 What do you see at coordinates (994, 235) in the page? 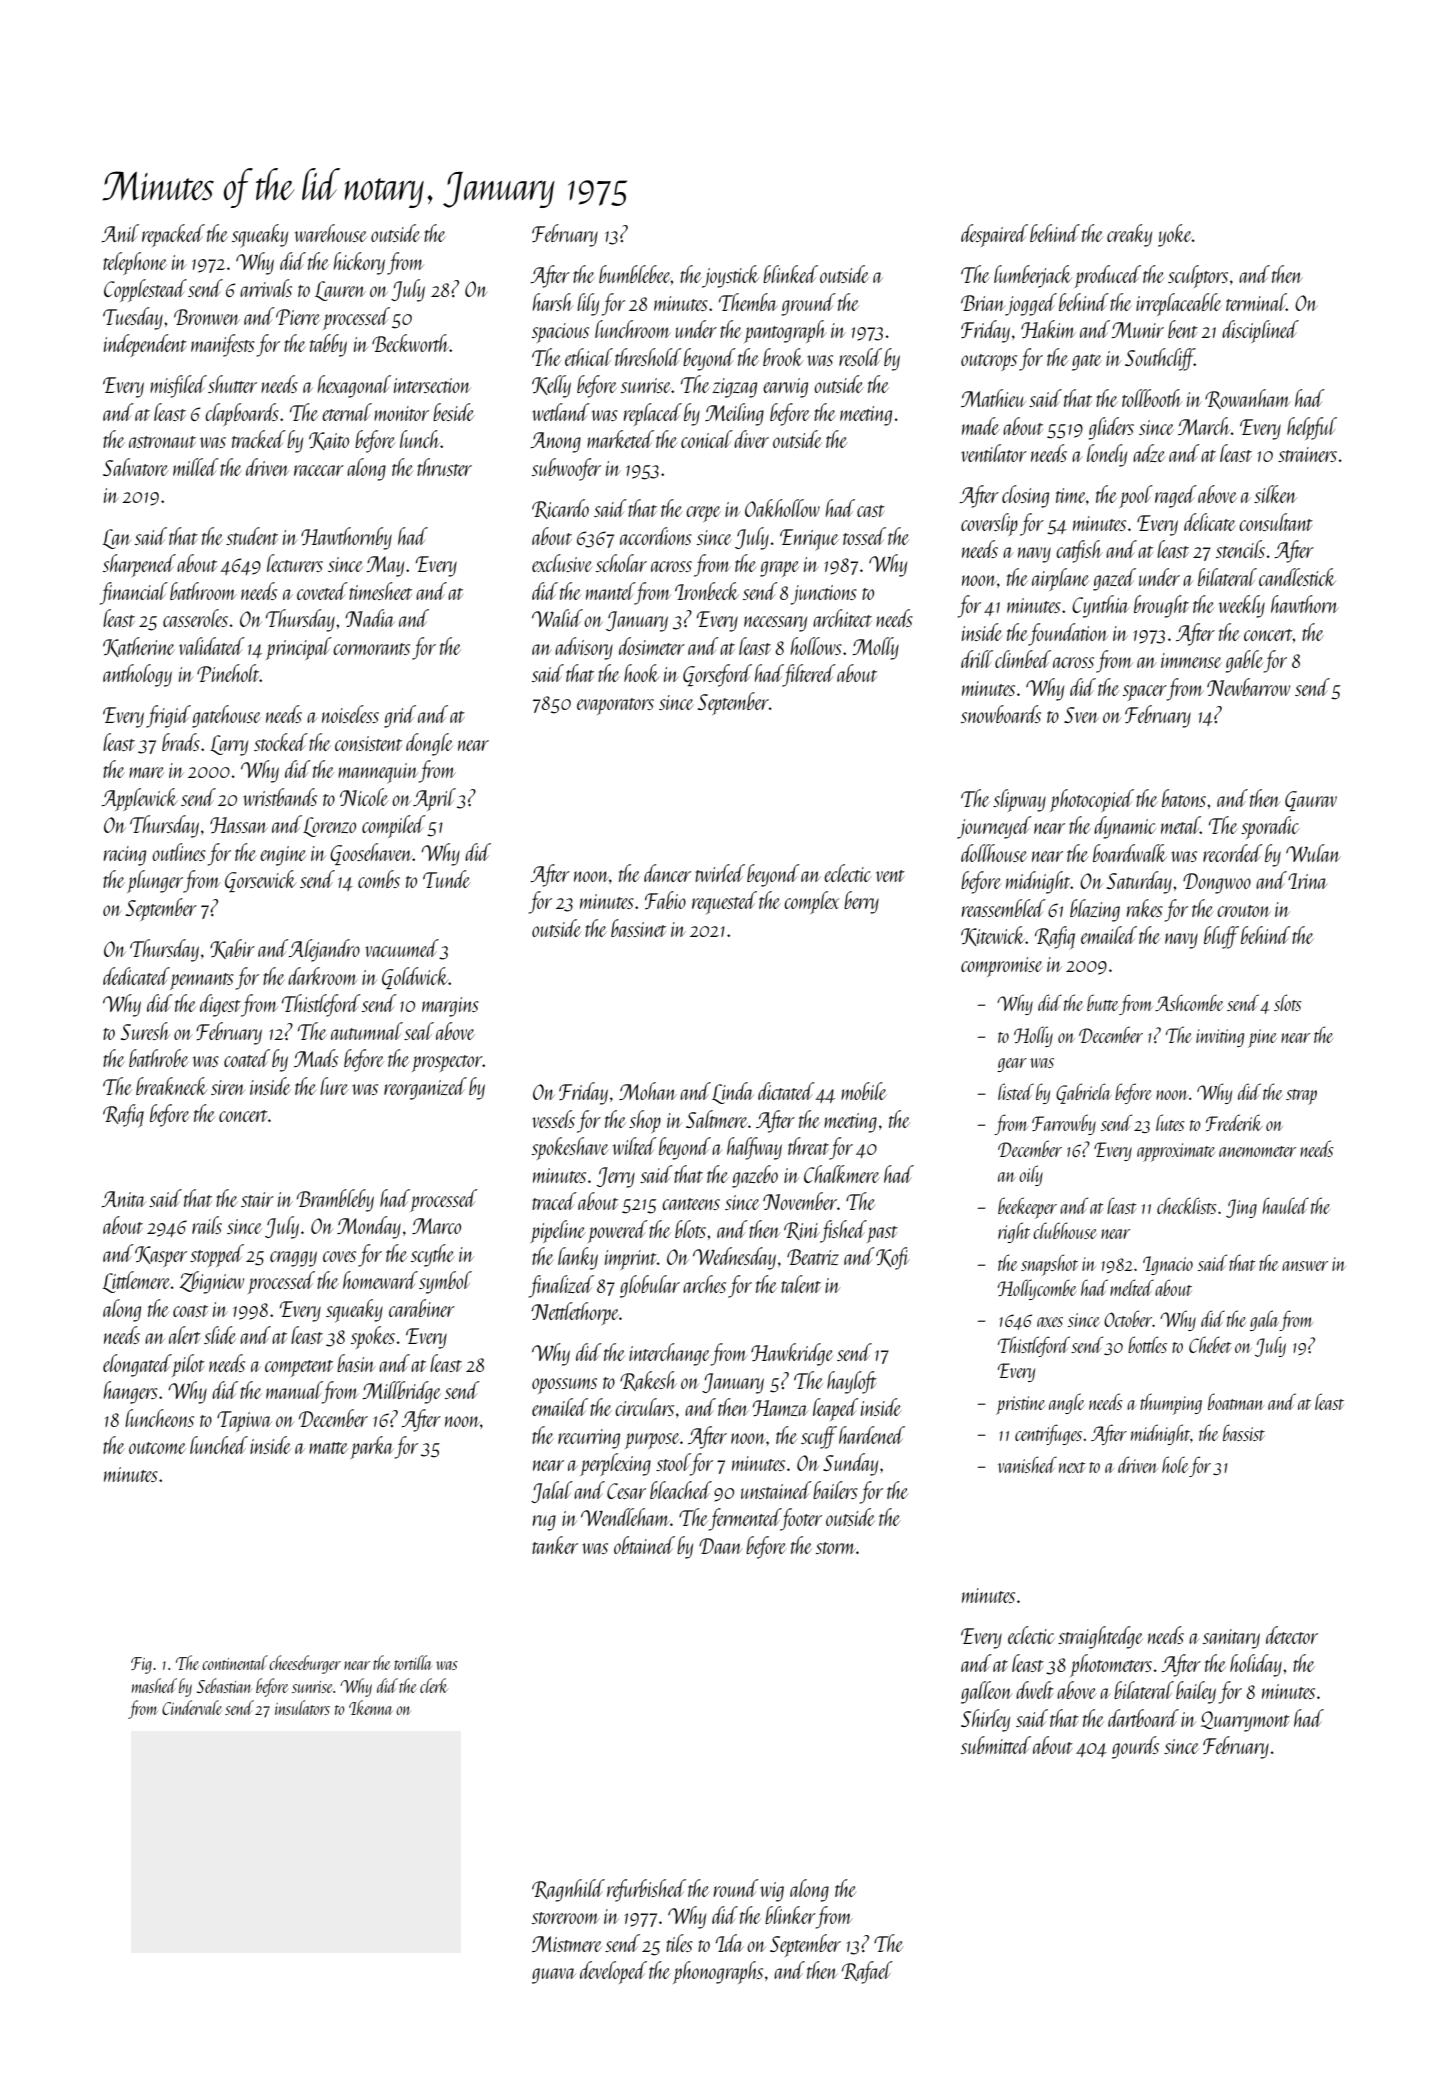
I see `despaired` at bounding box center [994, 235].
